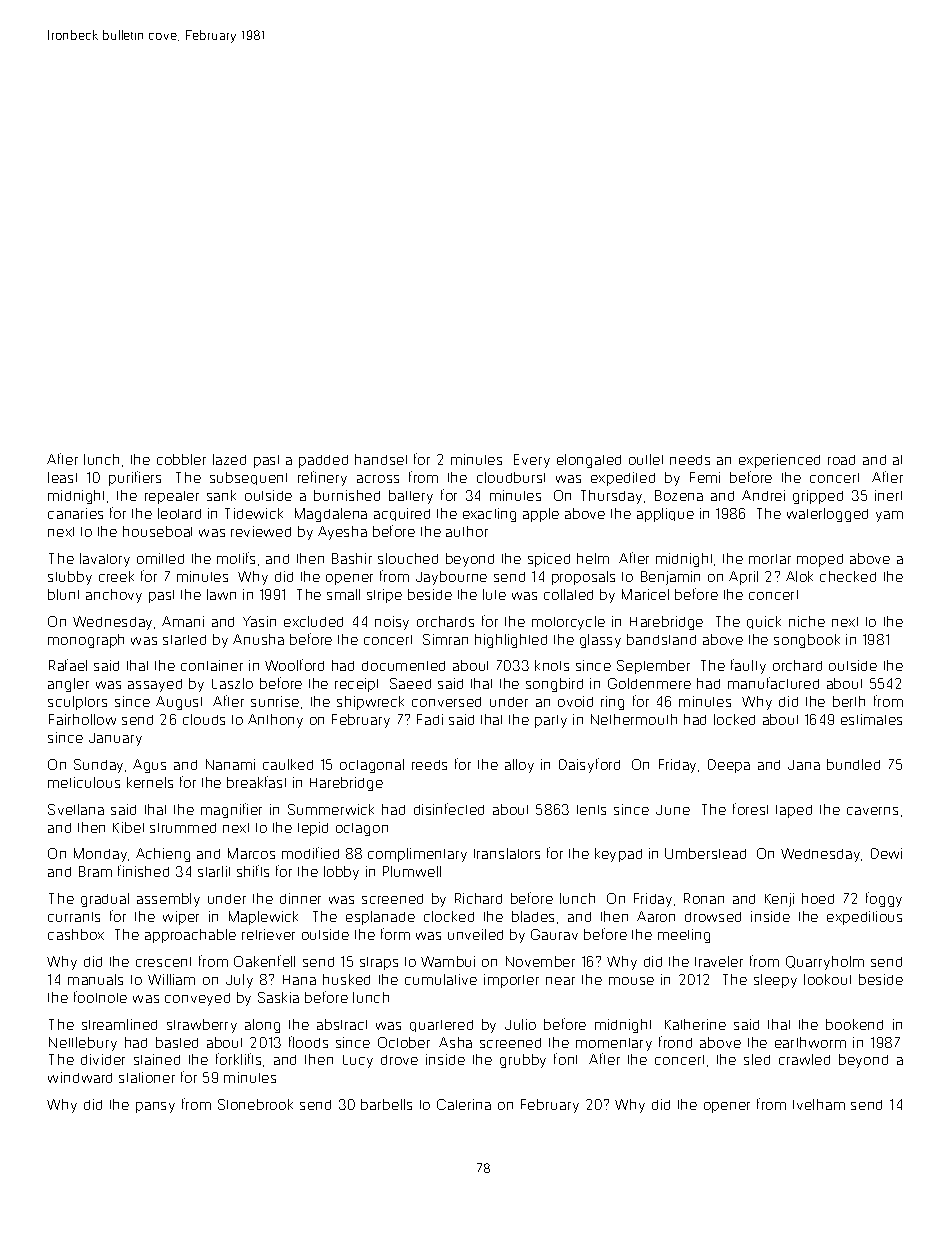  I want to click on reviewed, so click(261, 531).
